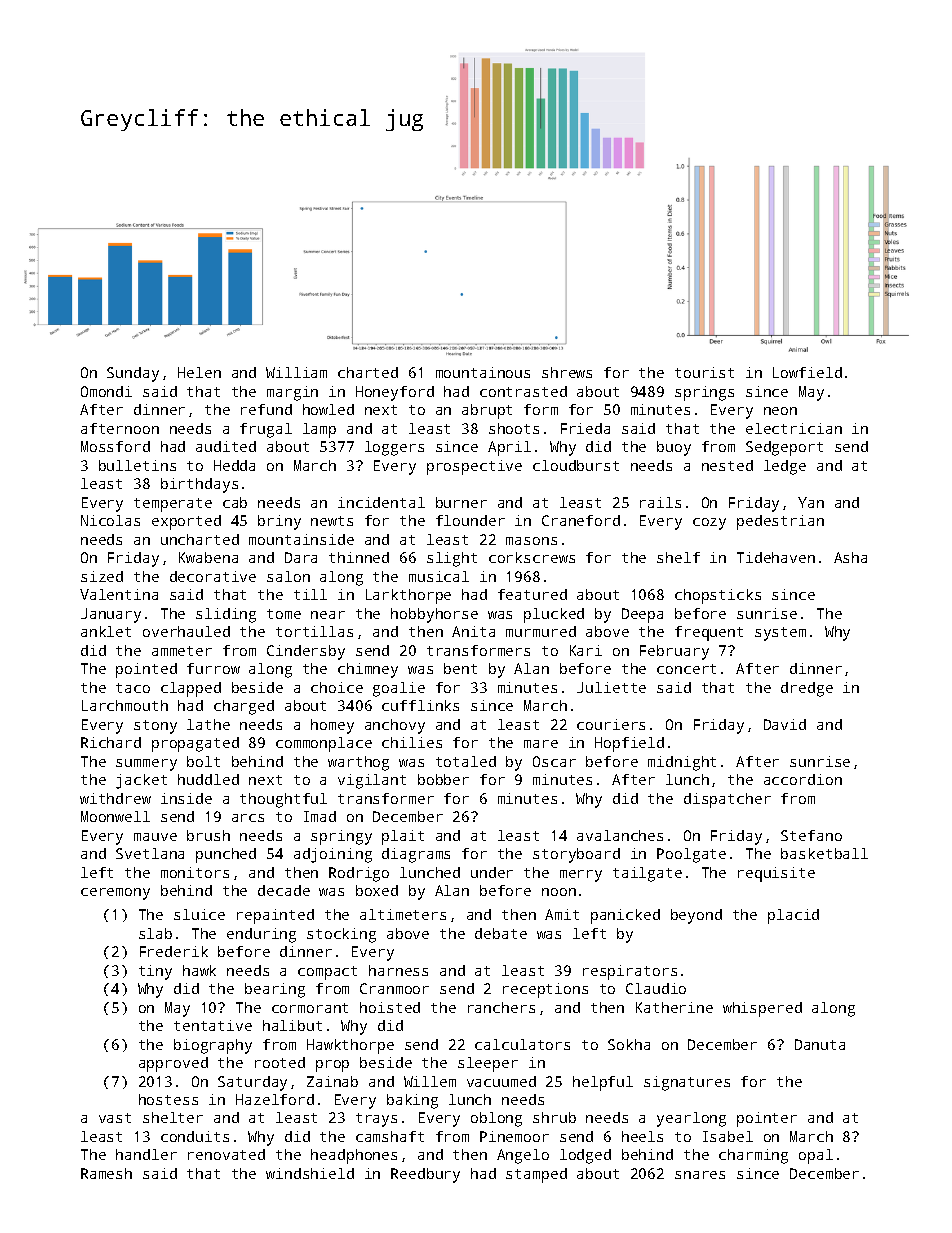 The image size is (952, 1233). Describe the element at coordinates (280, 1062) in the screenshot. I see `rooted` at that location.
